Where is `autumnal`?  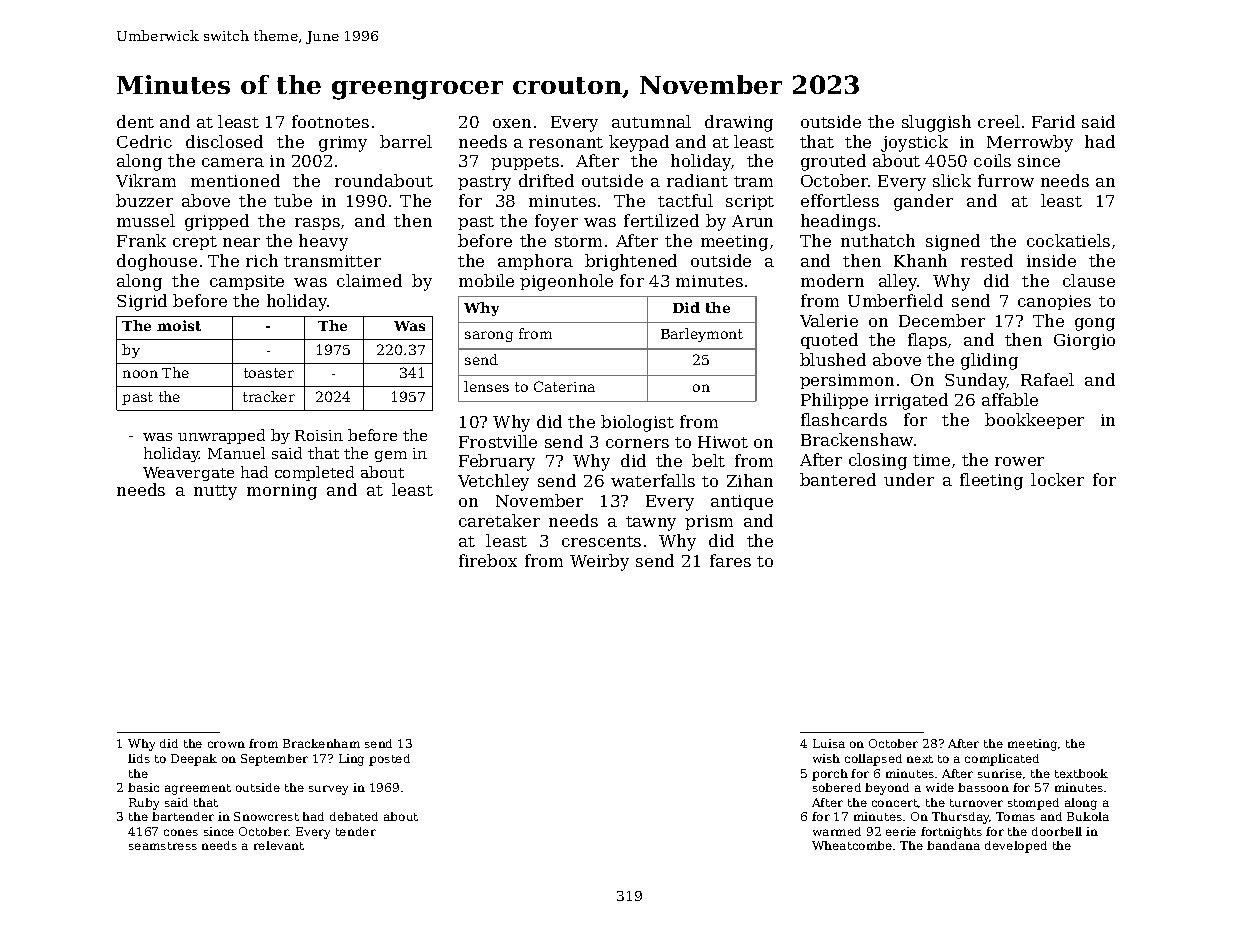 autumnal is located at coordinates (651, 121).
